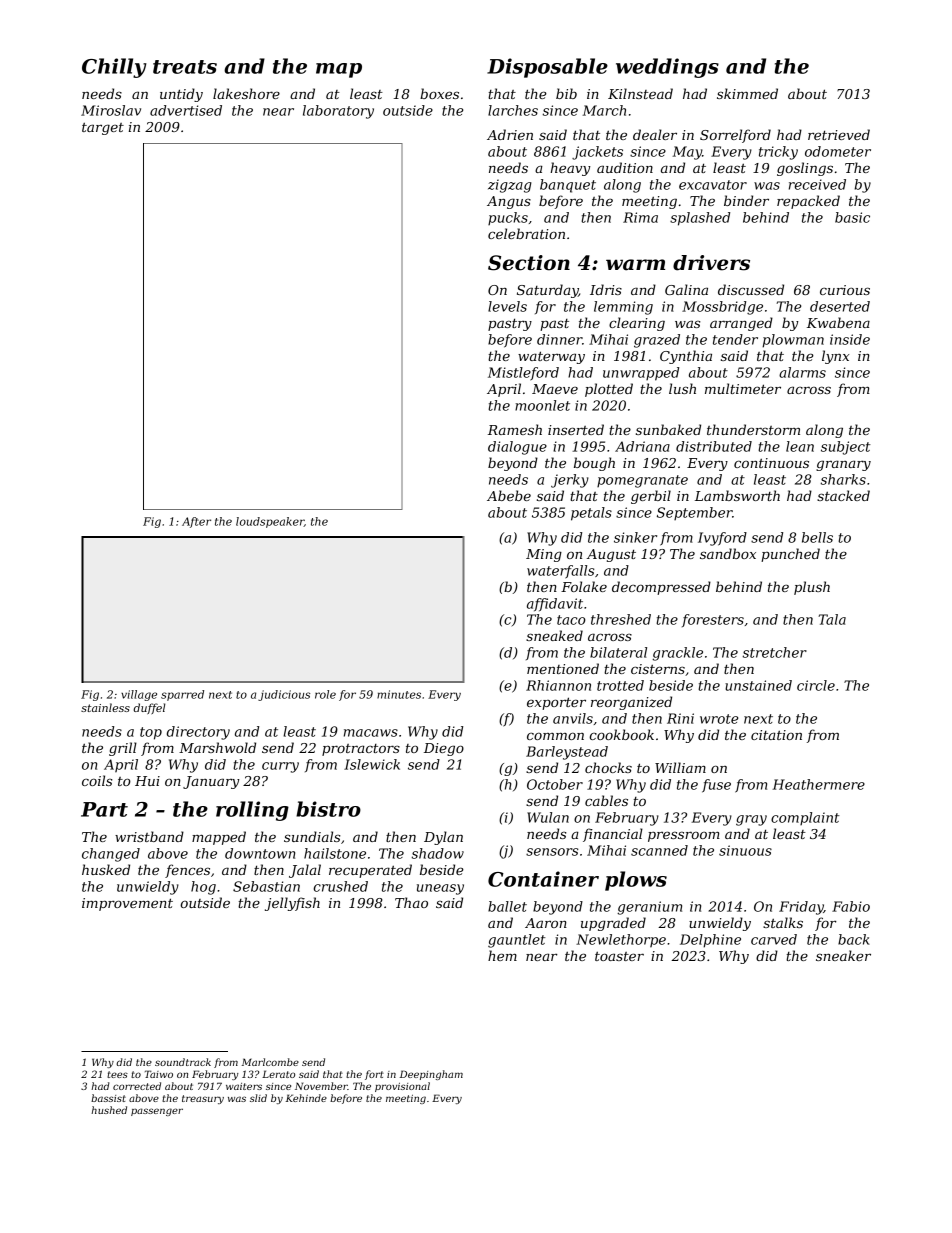 The width and height of the document is (952, 1233). Describe the element at coordinates (109, 1110) in the document. I see `hushed` at that location.
